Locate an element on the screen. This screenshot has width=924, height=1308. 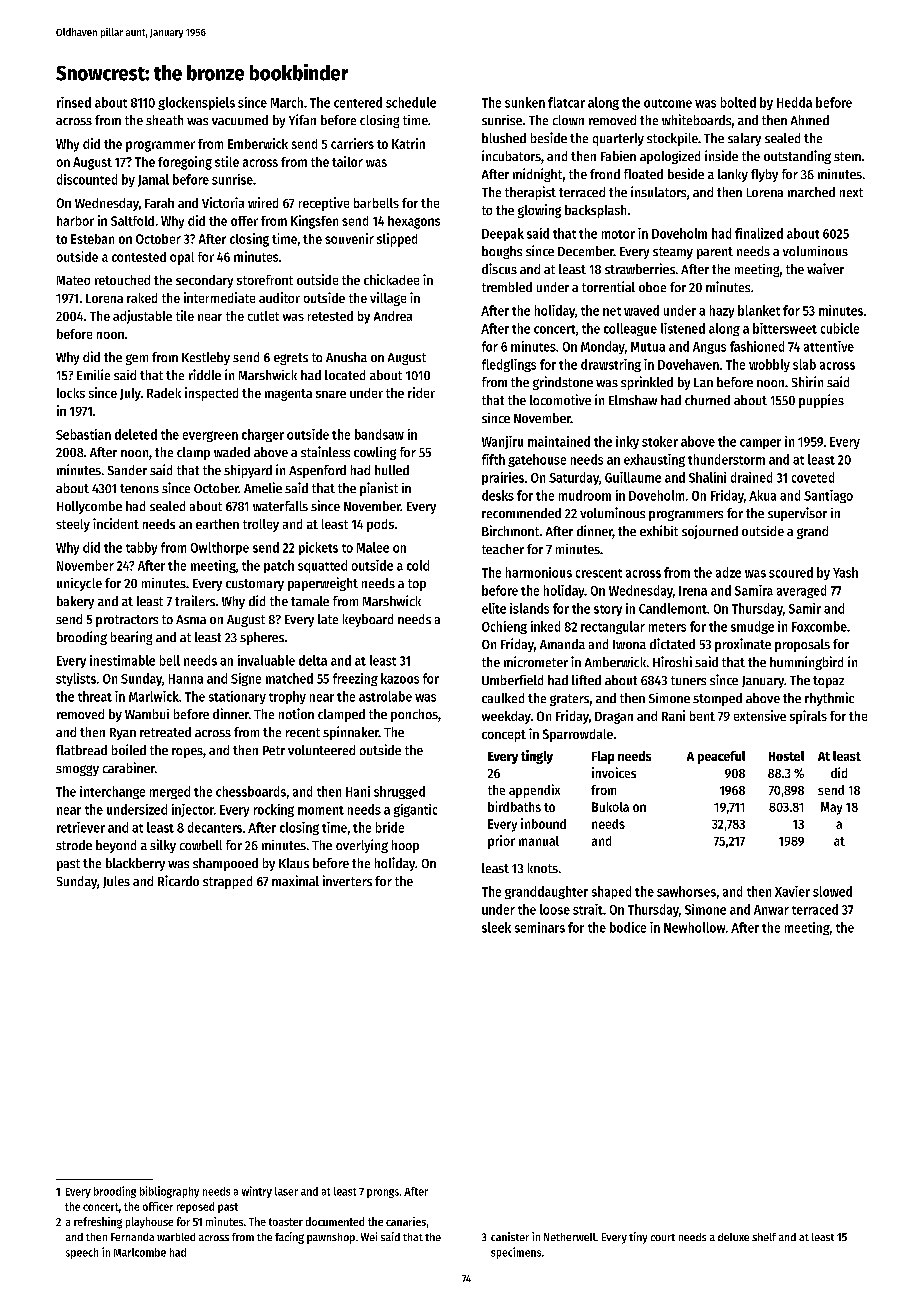
foregoing is located at coordinates (185, 163).
